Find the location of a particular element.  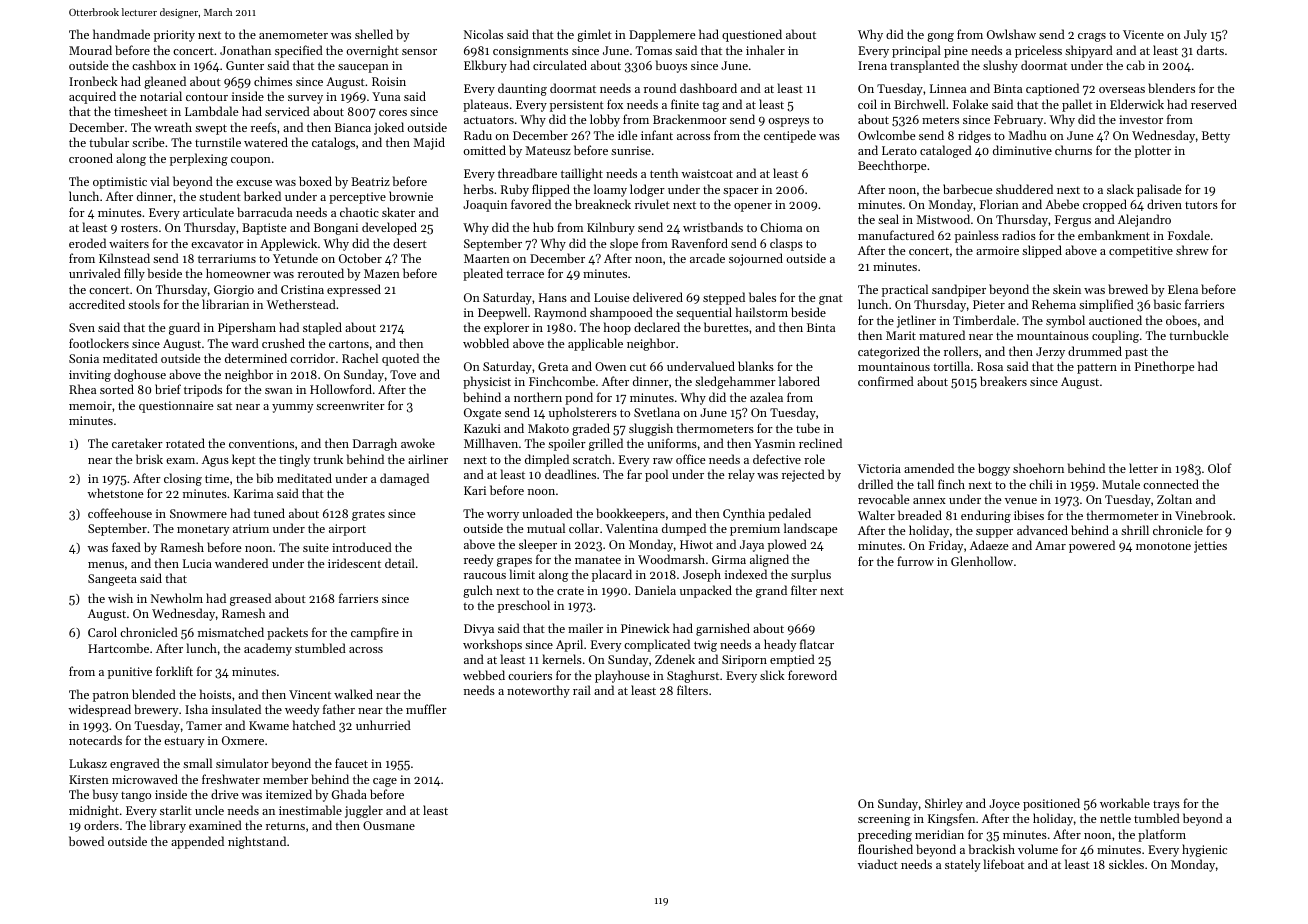

letter is located at coordinates (1143, 468).
